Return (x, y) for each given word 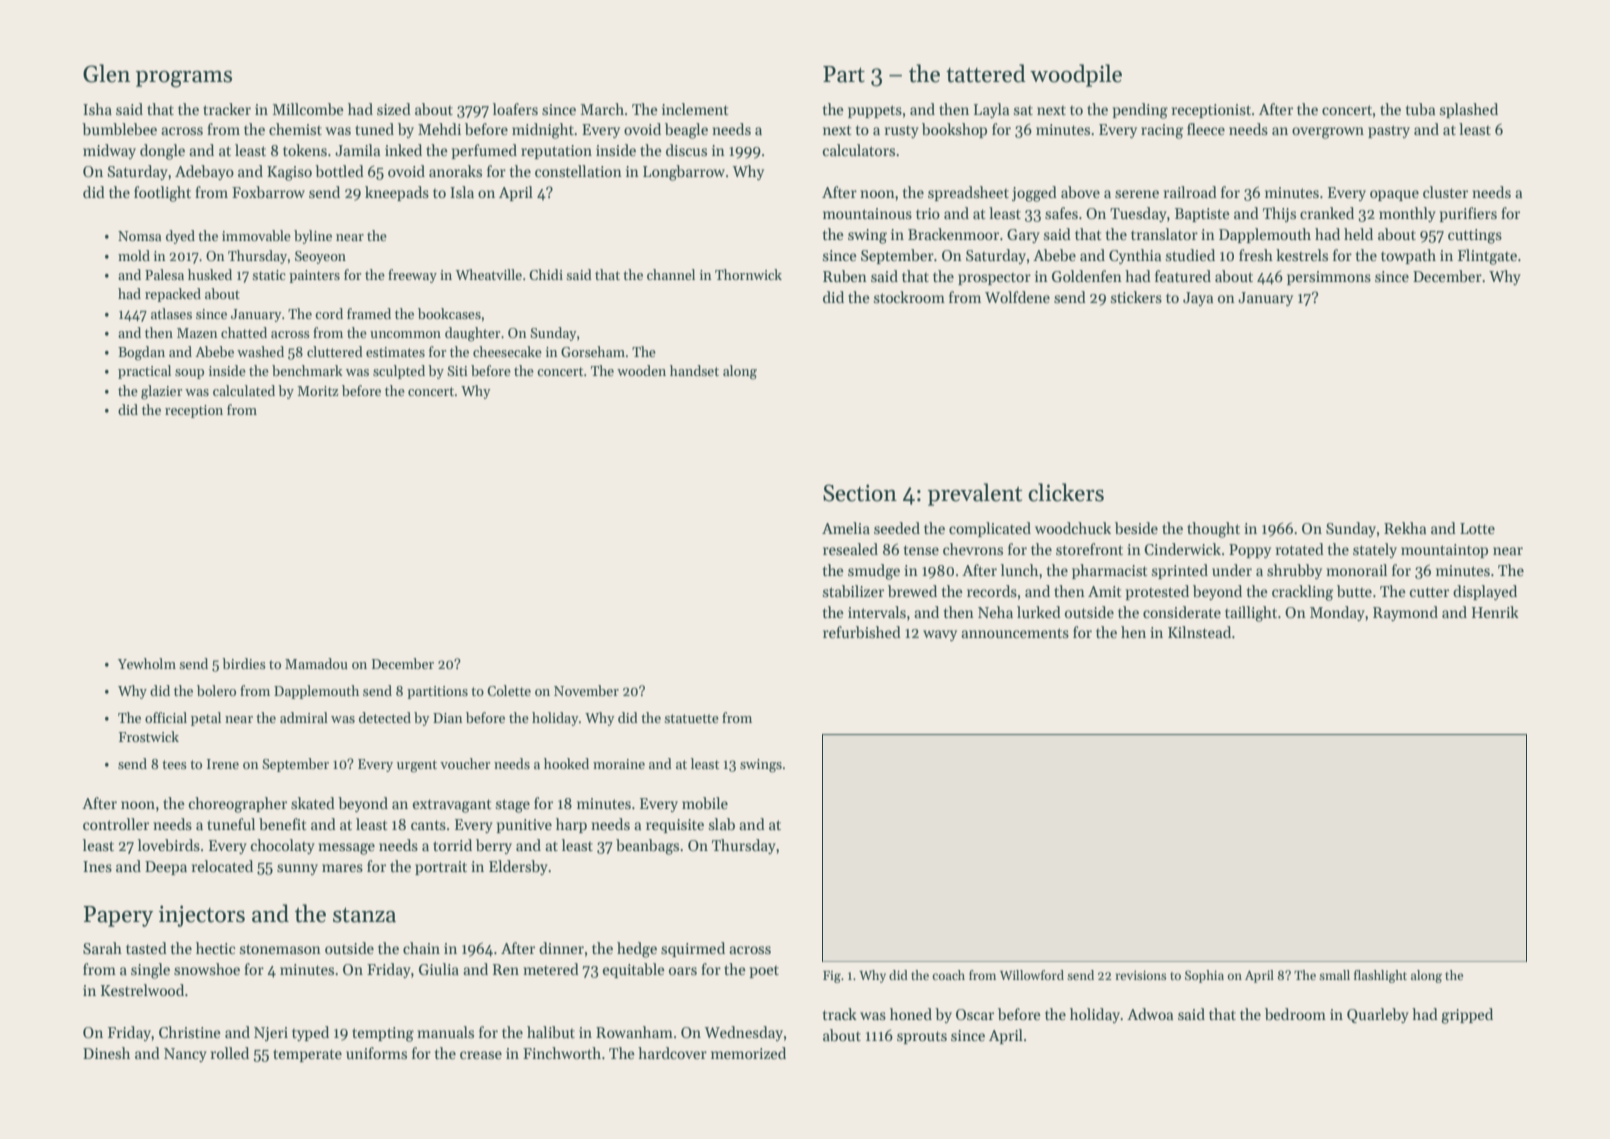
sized (394, 109)
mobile (705, 803)
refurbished (862, 632)
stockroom (909, 297)
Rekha (1405, 528)
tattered (986, 73)
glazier (161, 392)
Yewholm (147, 663)
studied (1190, 255)
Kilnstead (1199, 632)
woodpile (1076, 75)
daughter (472, 334)
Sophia (1204, 976)
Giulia (439, 969)
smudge (874, 572)
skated (313, 803)
